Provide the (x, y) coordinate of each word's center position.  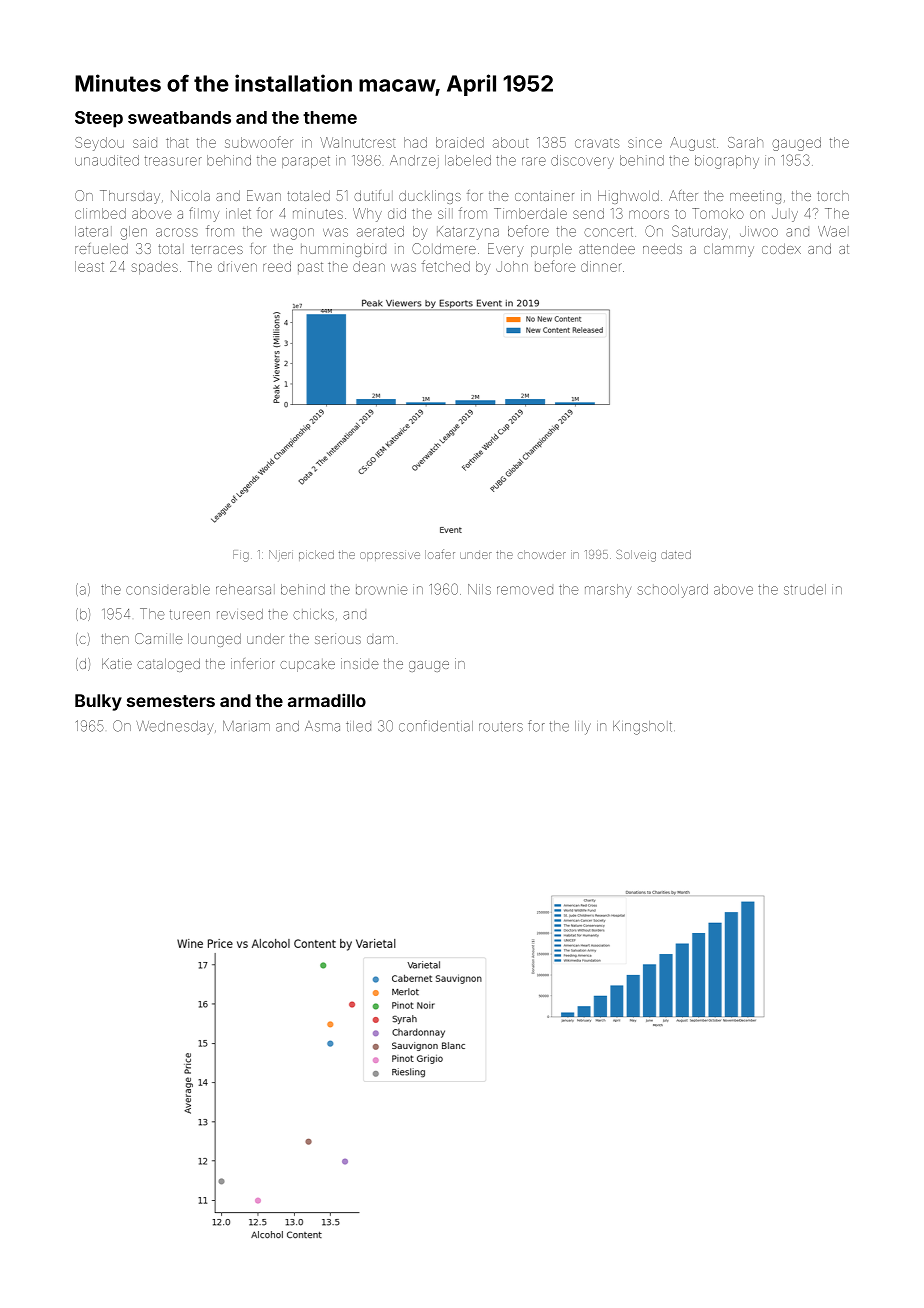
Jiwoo (759, 231)
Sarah (745, 142)
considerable (168, 589)
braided (460, 142)
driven (237, 266)
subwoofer (258, 142)
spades (154, 268)
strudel (805, 589)
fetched (446, 266)
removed (525, 590)
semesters (171, 701)
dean (369, 266)
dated (676, 554)
